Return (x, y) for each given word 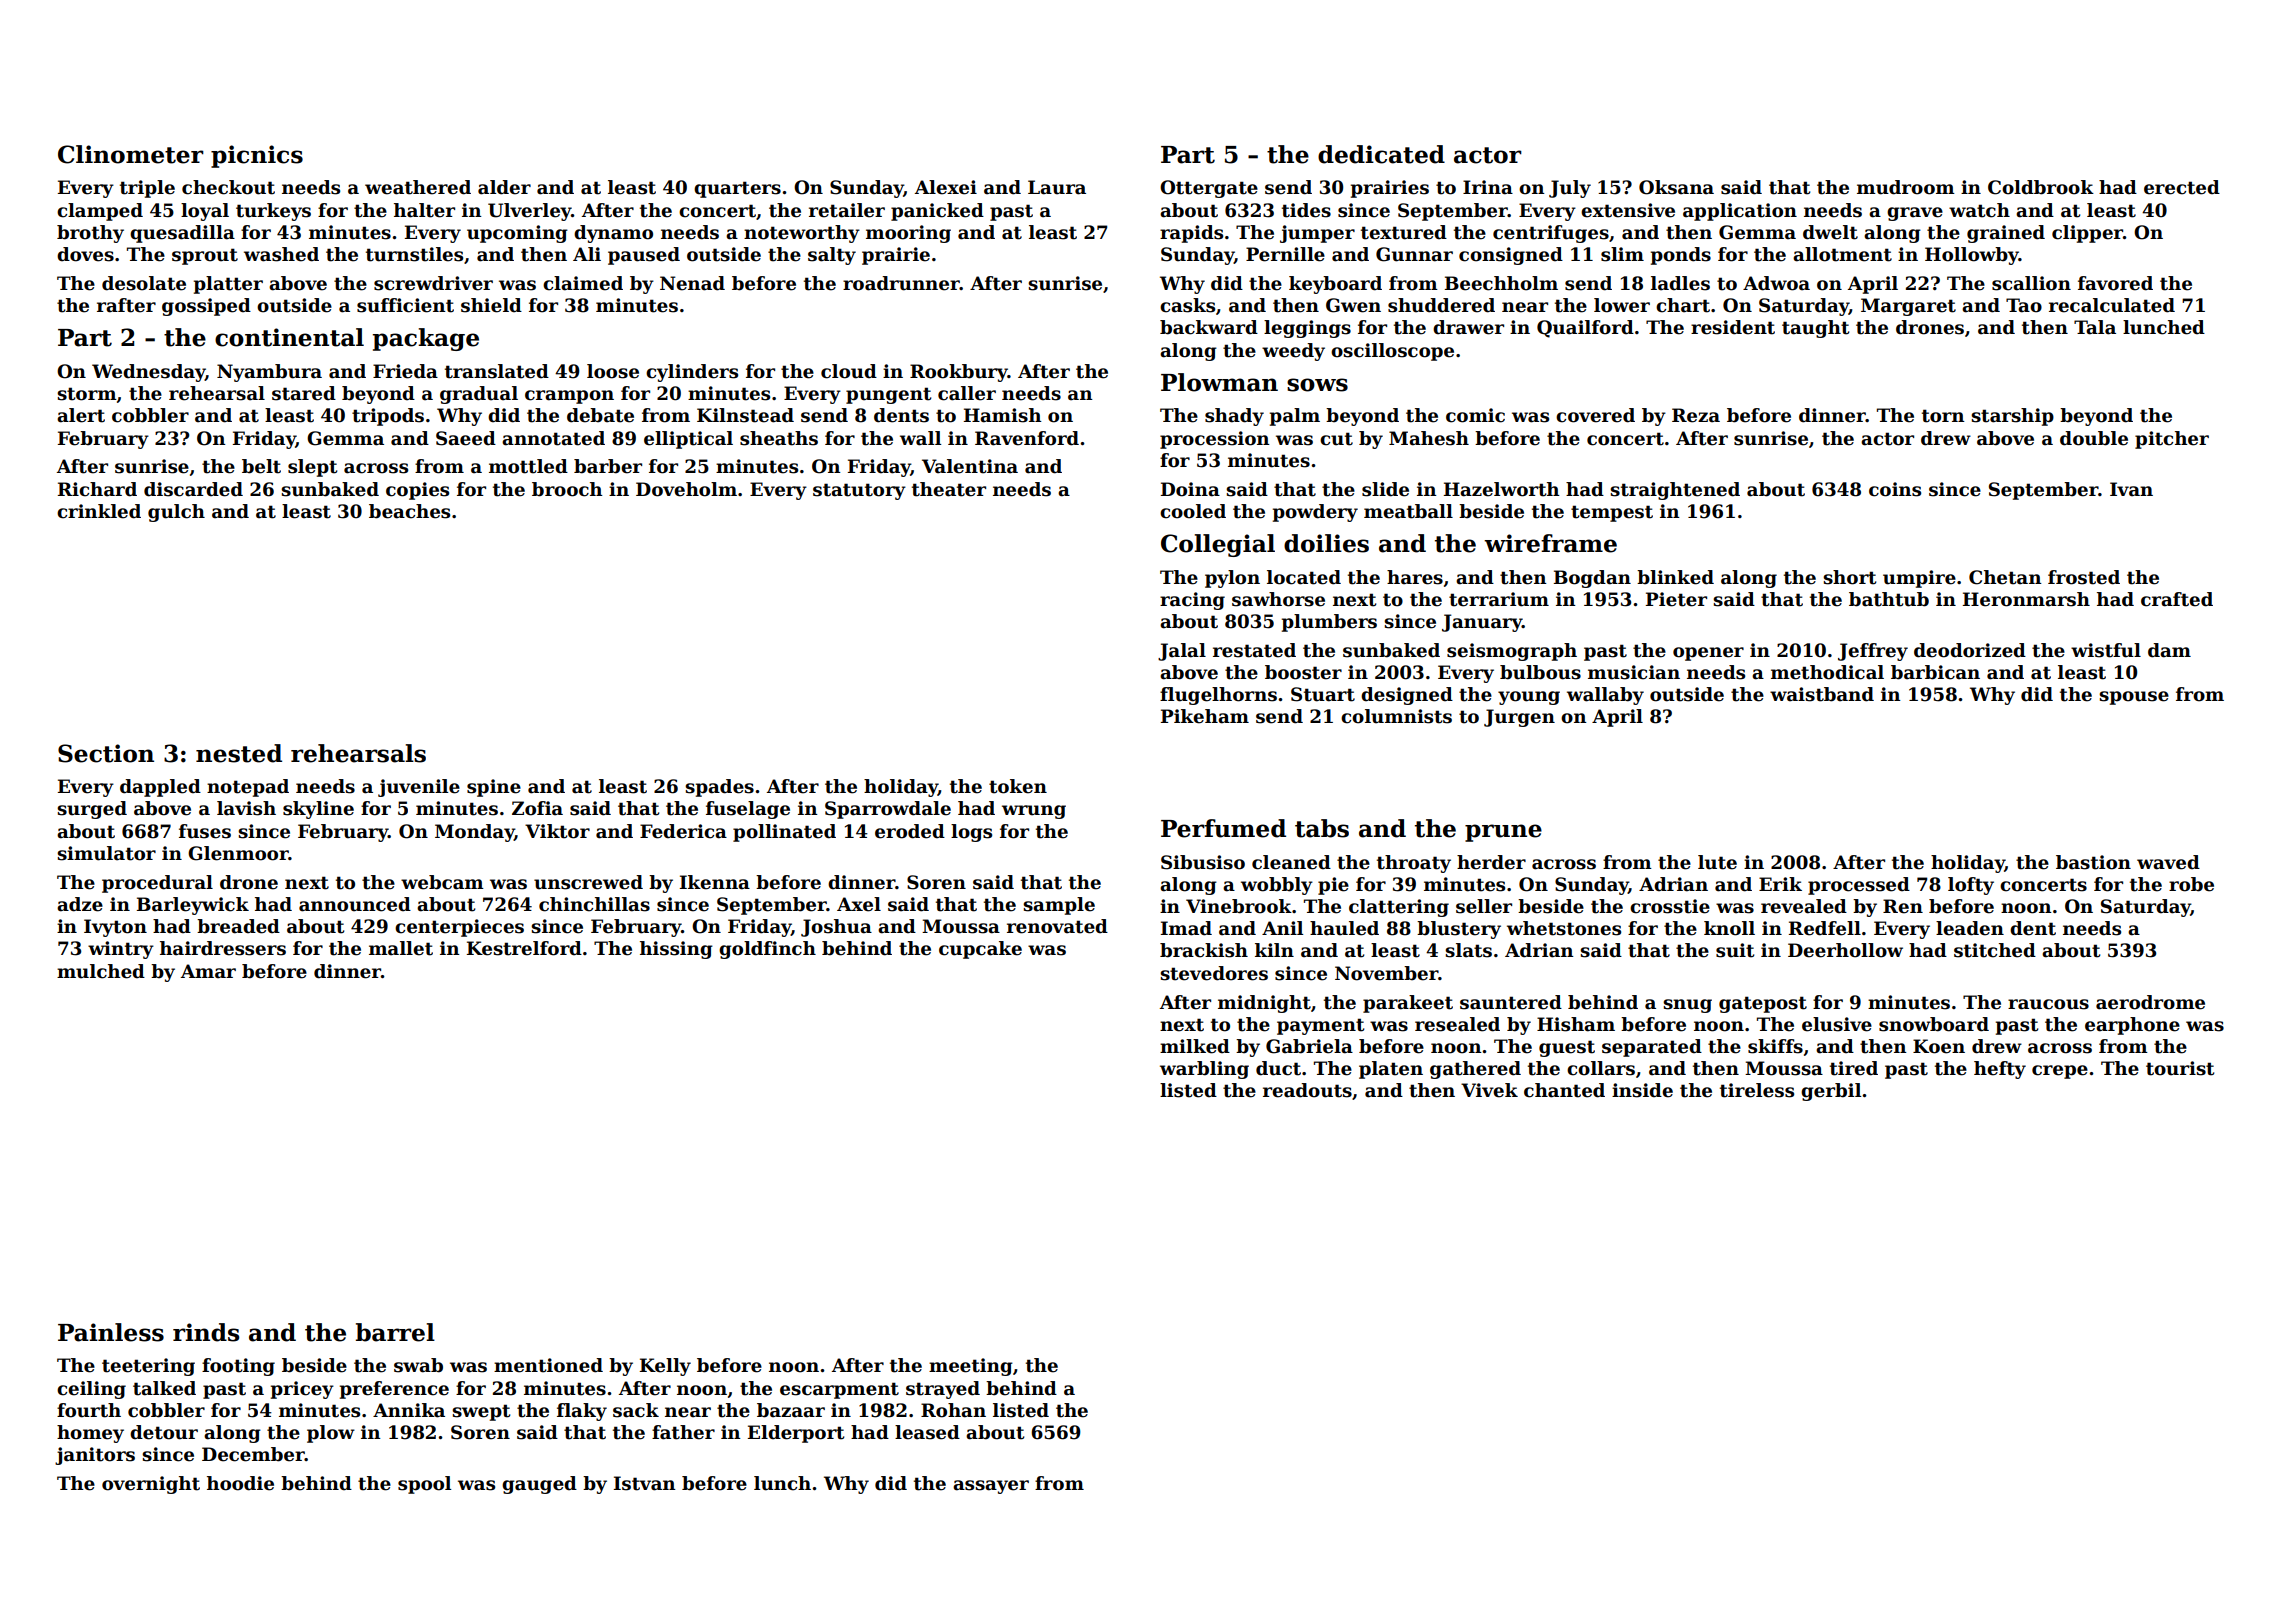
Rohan (953, 1410)
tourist (2180, 1068)
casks (1187, 305)
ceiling (91, 1390)
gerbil (1831, 1092)
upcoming (517, 234)
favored (2115, 283)
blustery (1459, 930)
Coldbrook (2041, 187)
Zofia (537, 808)
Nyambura (269, 373)
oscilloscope (1392, 352)
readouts (1307, 1090)
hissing (676, 950)
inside (1642, 1090)
